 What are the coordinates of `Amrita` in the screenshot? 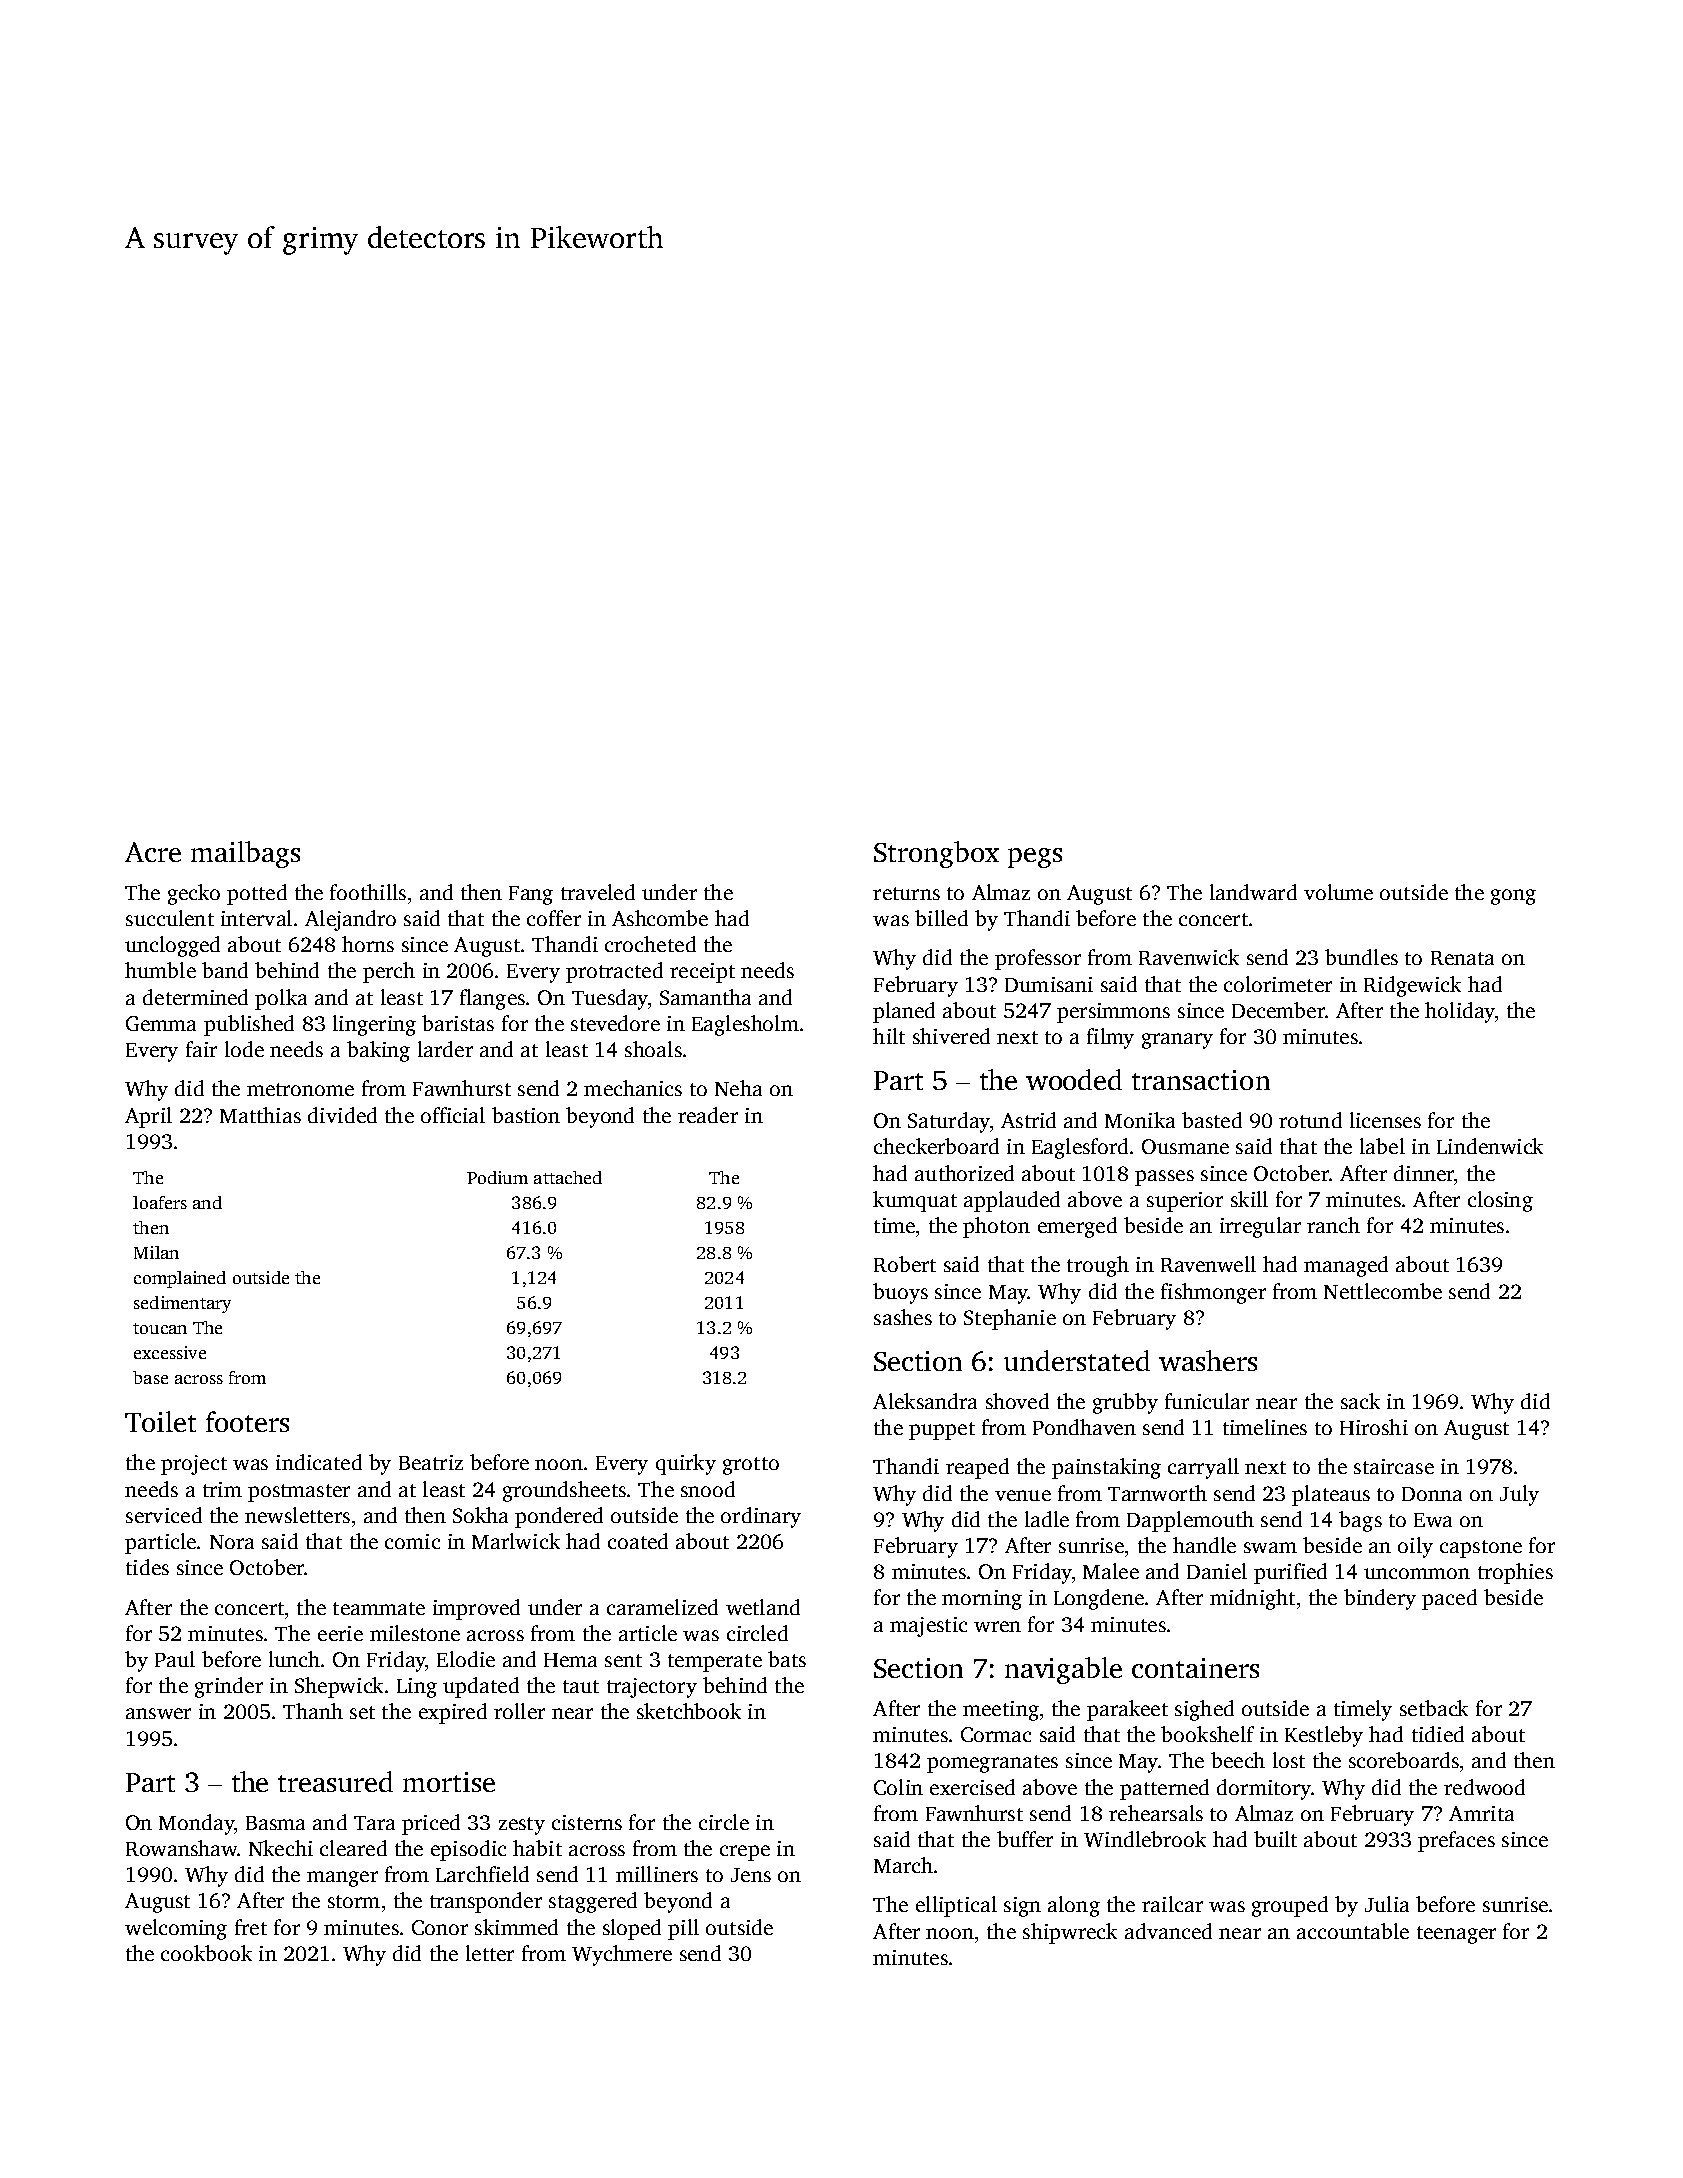 It's located at (1481, 1813).
